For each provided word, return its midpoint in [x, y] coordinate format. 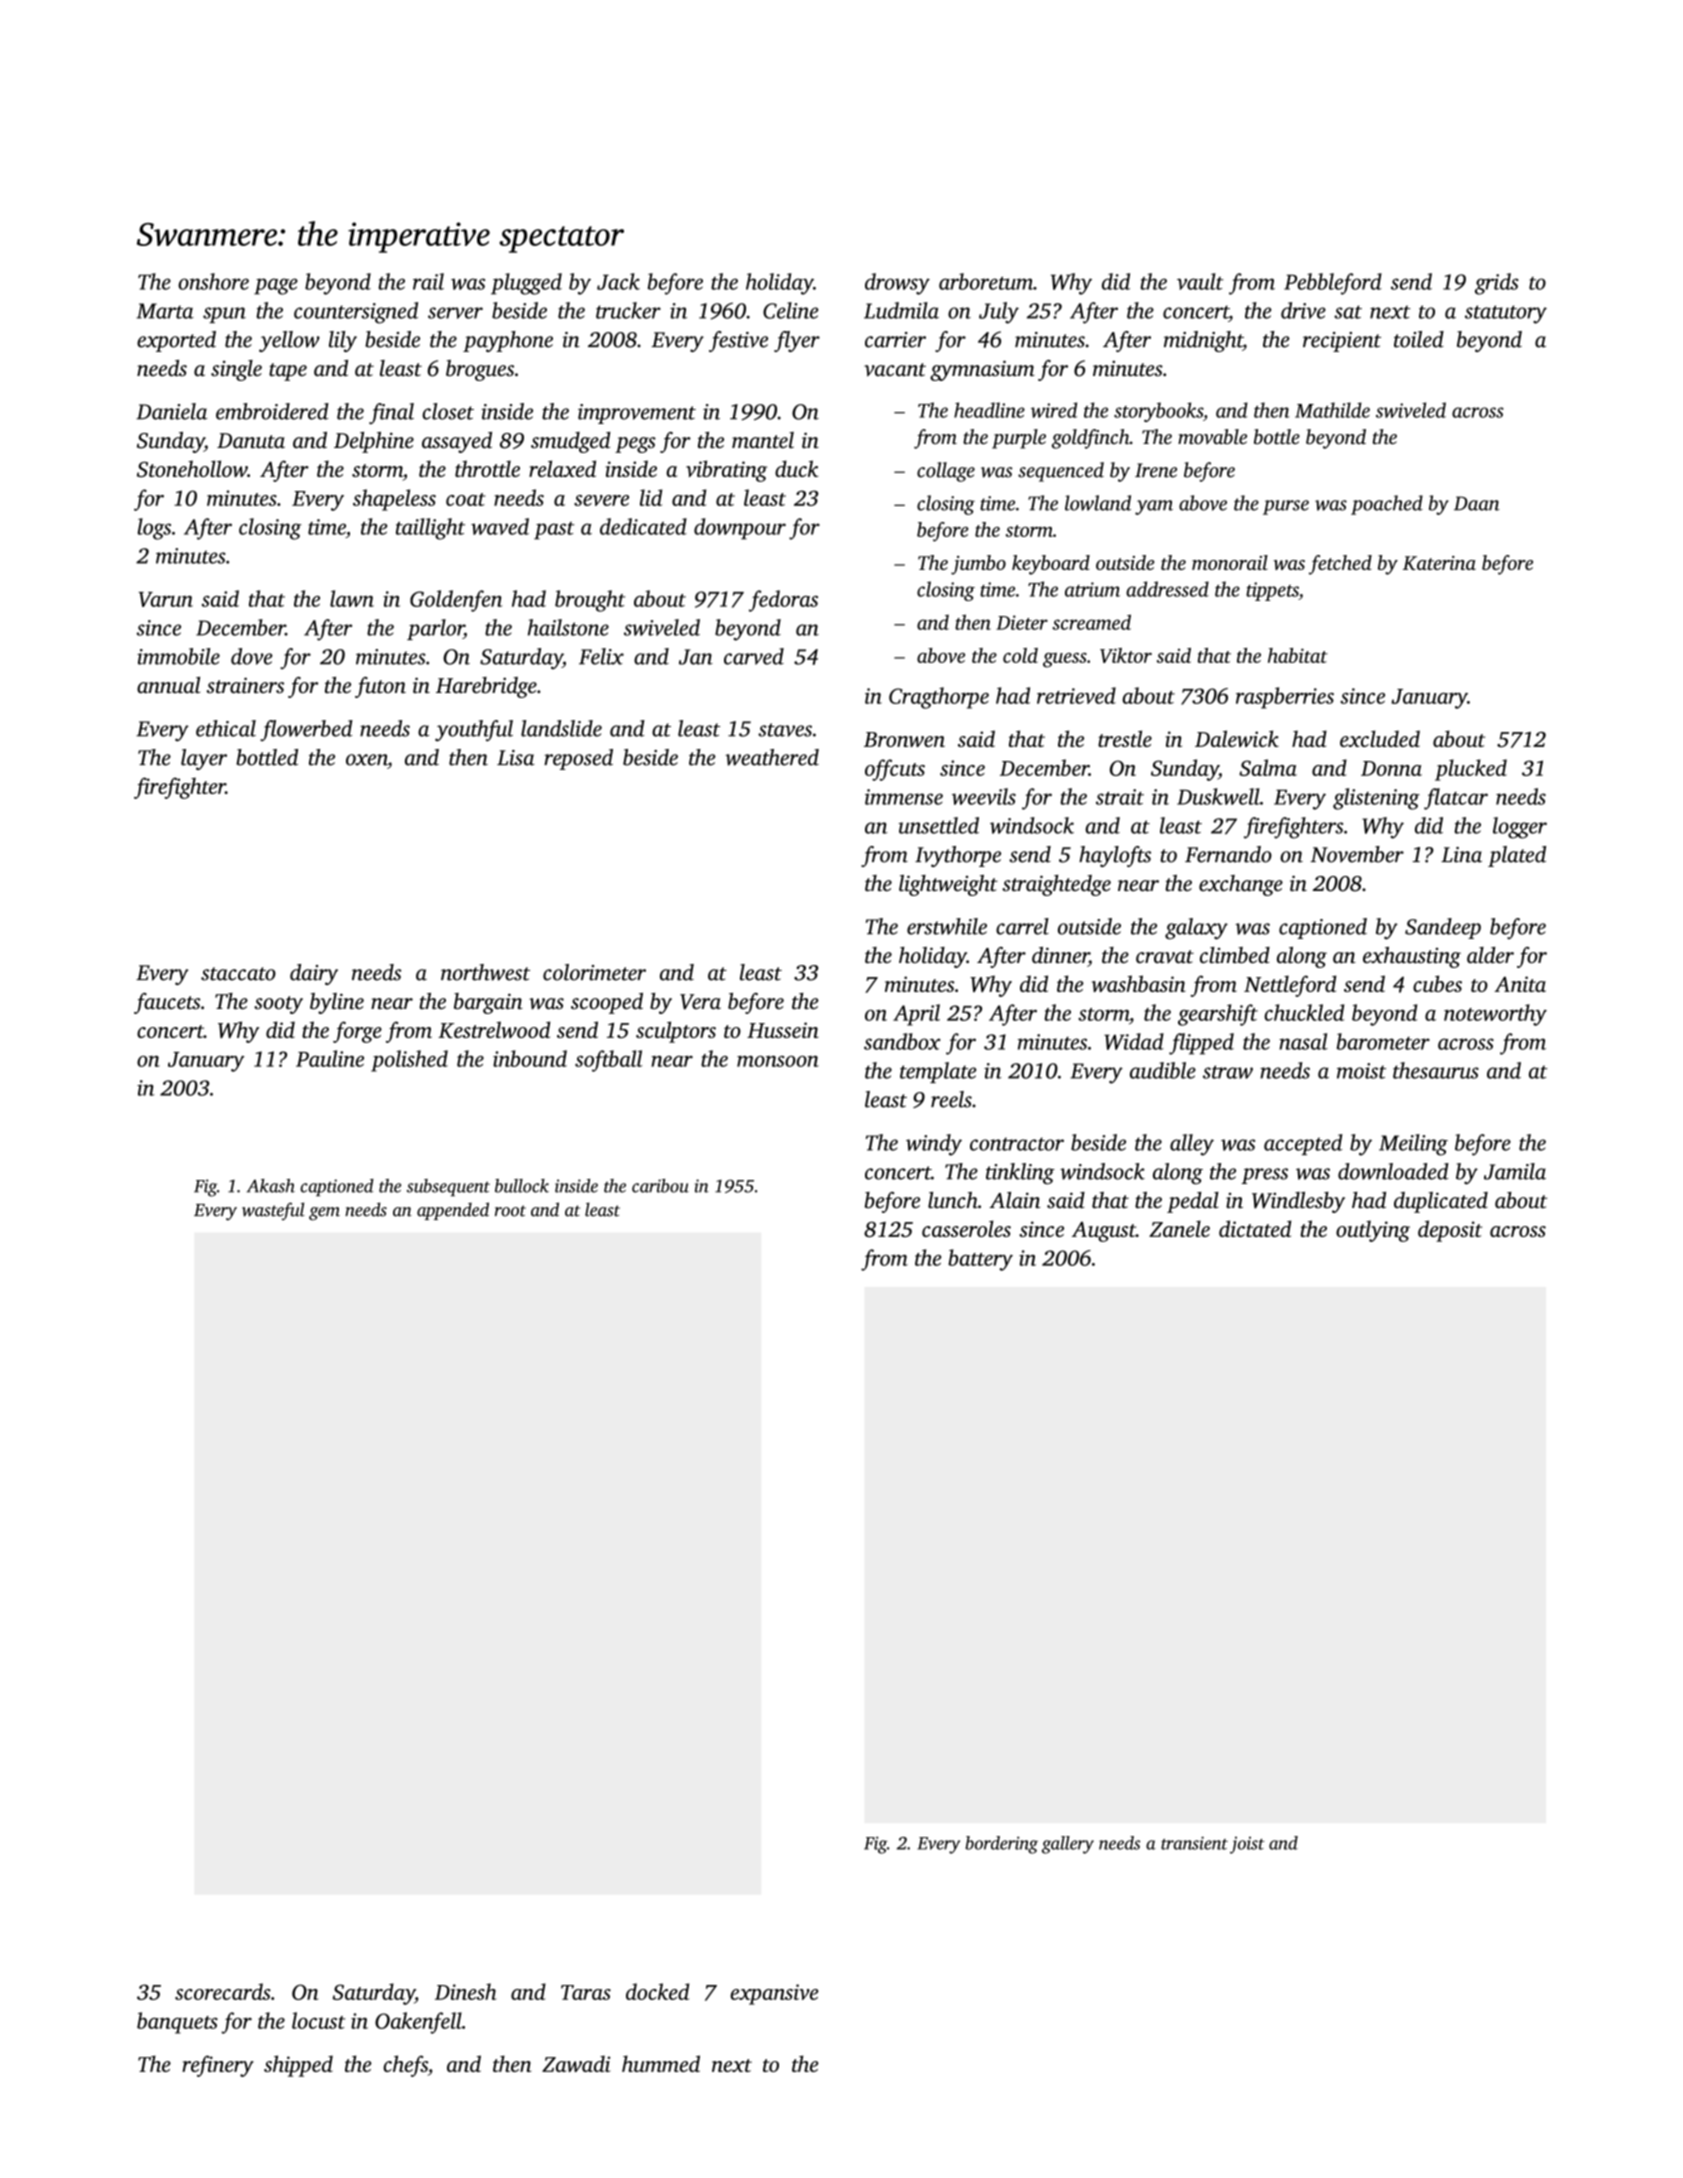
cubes [1437, 983]
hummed [661, 2063]
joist [1247, 1845]
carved [754, 656]
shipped [298, 2066]
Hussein [783, 1030]
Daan [1477, 503]
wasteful [273, 1211]
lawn [352, 598]
